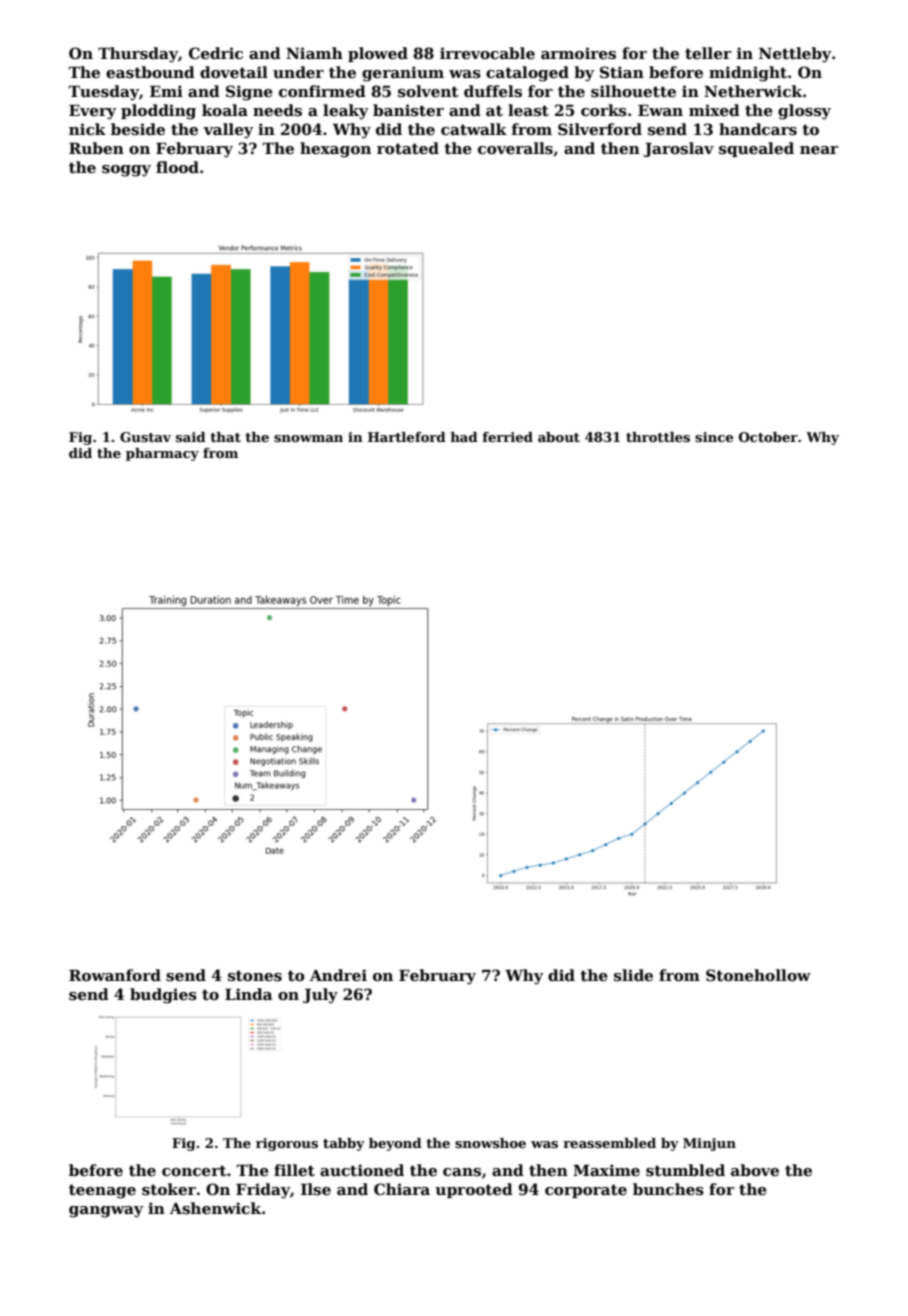 This image has height=1316, width=908. What do you see at coordinates (679, 149) in the image?
I see `Jaroslav` at bounding box center [679, 149].
